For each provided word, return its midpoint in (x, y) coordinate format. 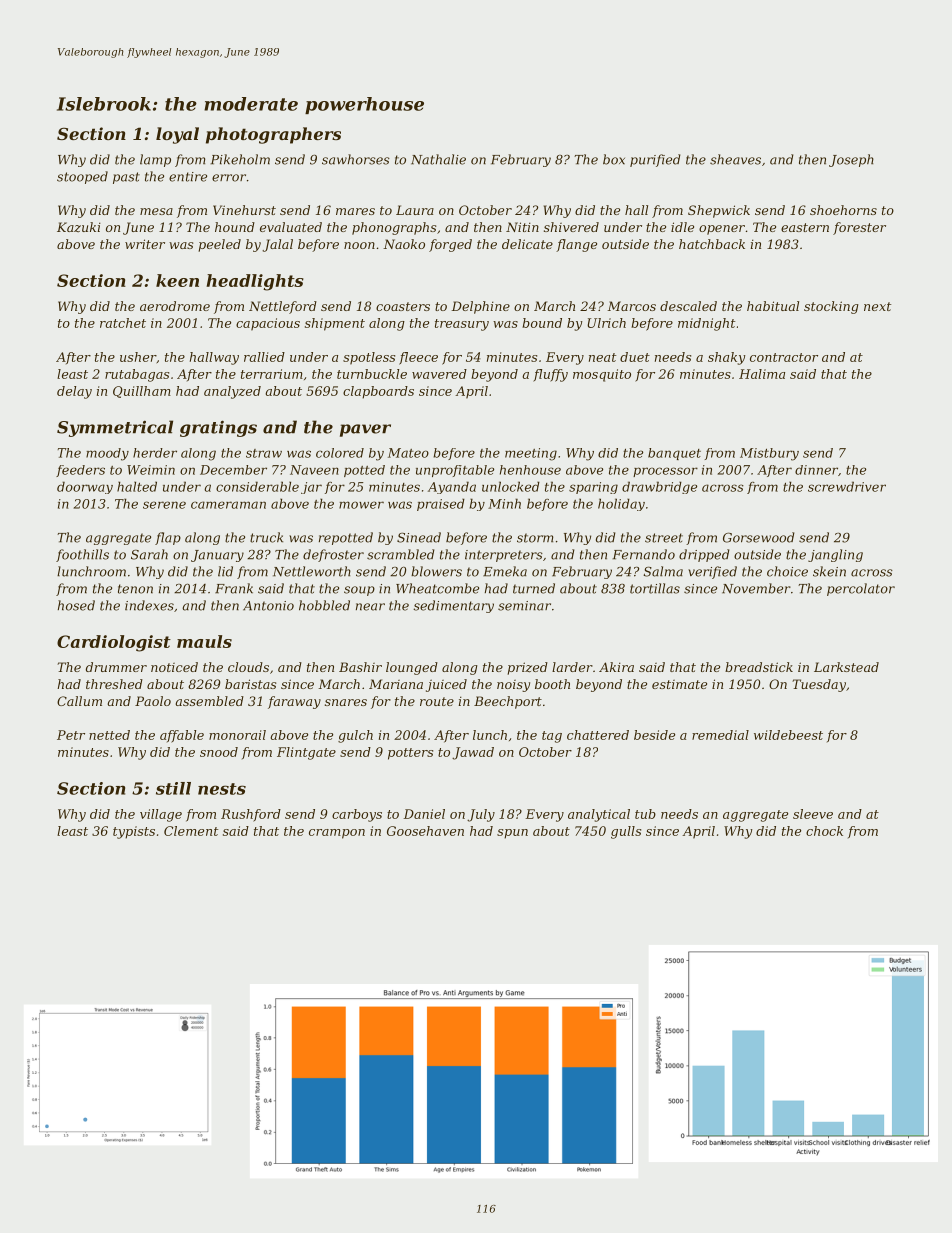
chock (824, 831)
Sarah (149, 554)
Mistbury (769, 454)
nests (222, 789)
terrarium (272, 374)
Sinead (419, 537)
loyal (177, 135)
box (614, 159)
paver (365, 430)
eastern (805, 227)
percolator (861, 589)
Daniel (424, 814)
